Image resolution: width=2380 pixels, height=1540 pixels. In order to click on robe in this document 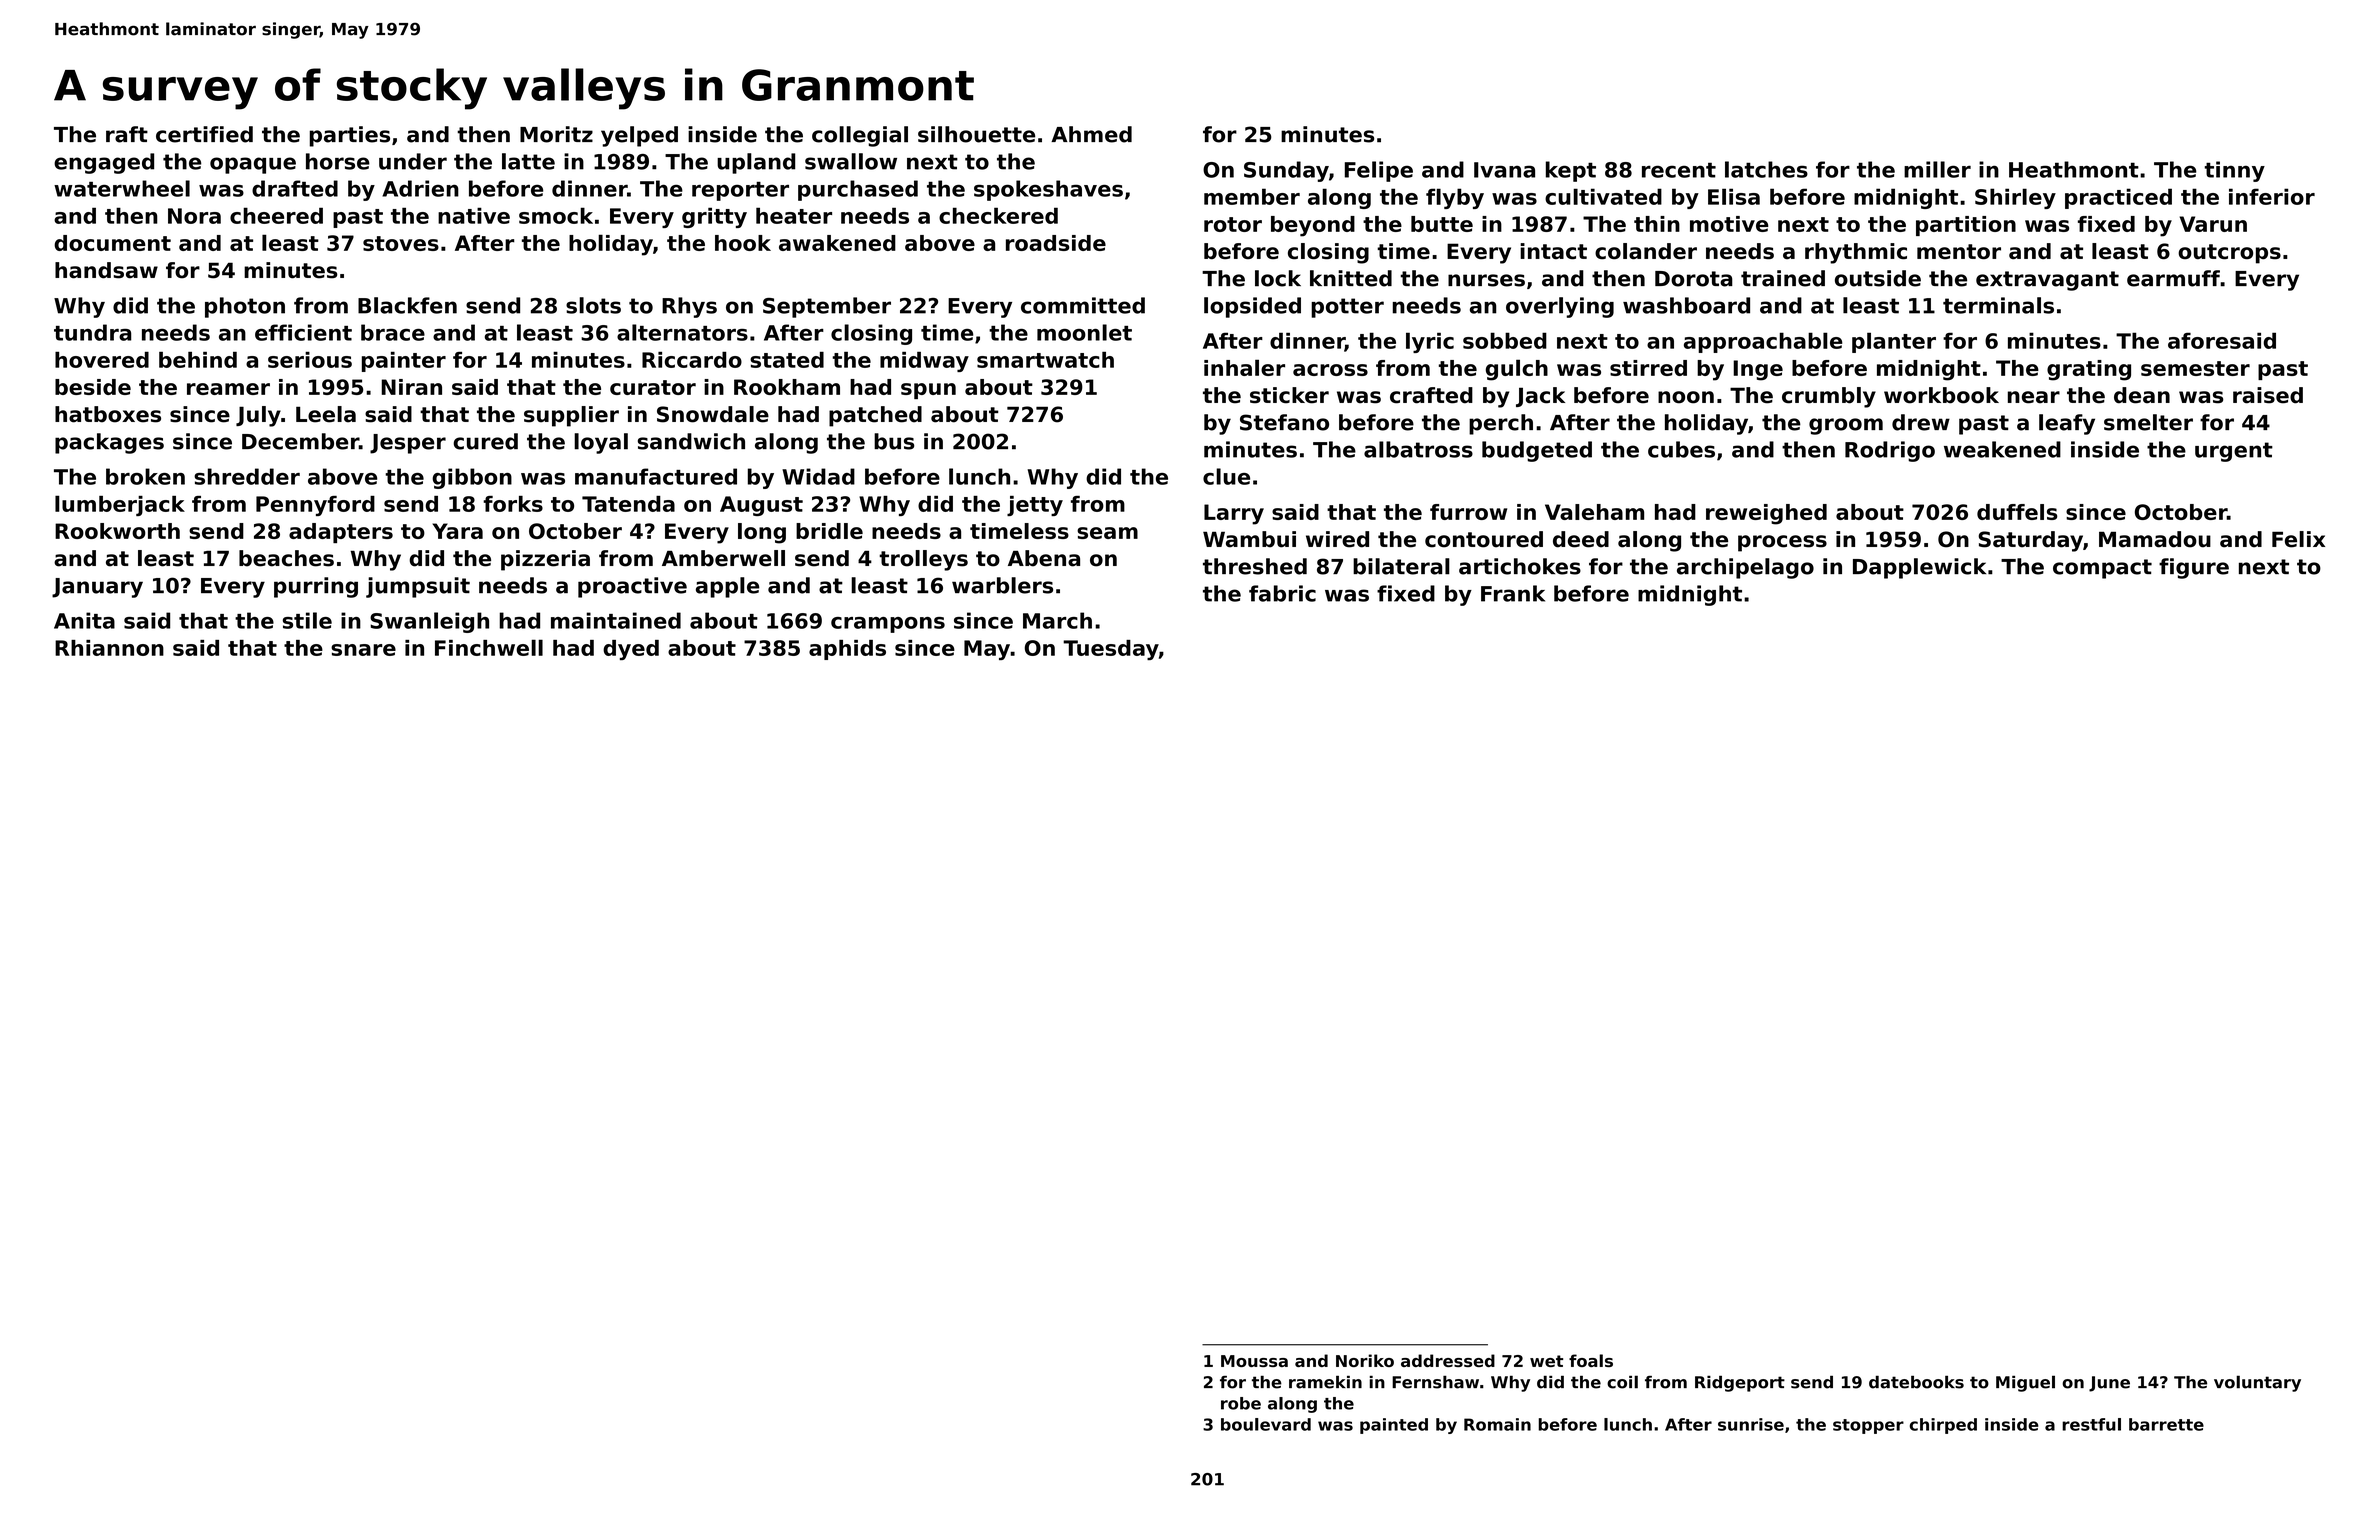, I will do `click(1241, 1403)`.
